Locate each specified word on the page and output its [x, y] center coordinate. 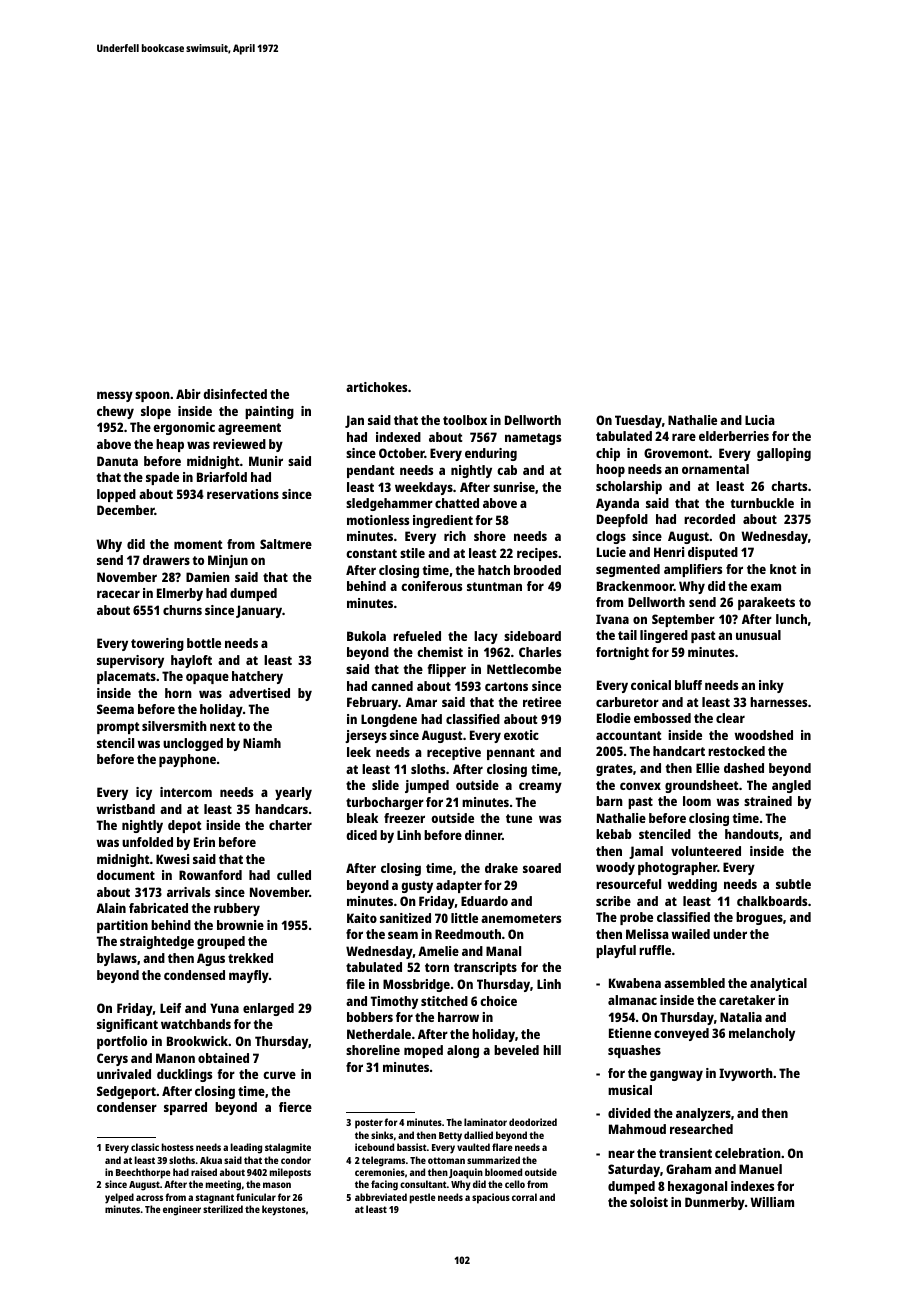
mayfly [249, 976]
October [402, 453]
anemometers [521, 918]
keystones [284, 1210]
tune [519, 818]
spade [162, 478]
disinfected [235, 394]
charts [789, 486]
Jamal [646, 852]
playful [616, 951]
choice [498, 1001]
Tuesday [638, 421]
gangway [676, 1075]
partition [122, 926]
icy [144, 793]
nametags [533, 439]
